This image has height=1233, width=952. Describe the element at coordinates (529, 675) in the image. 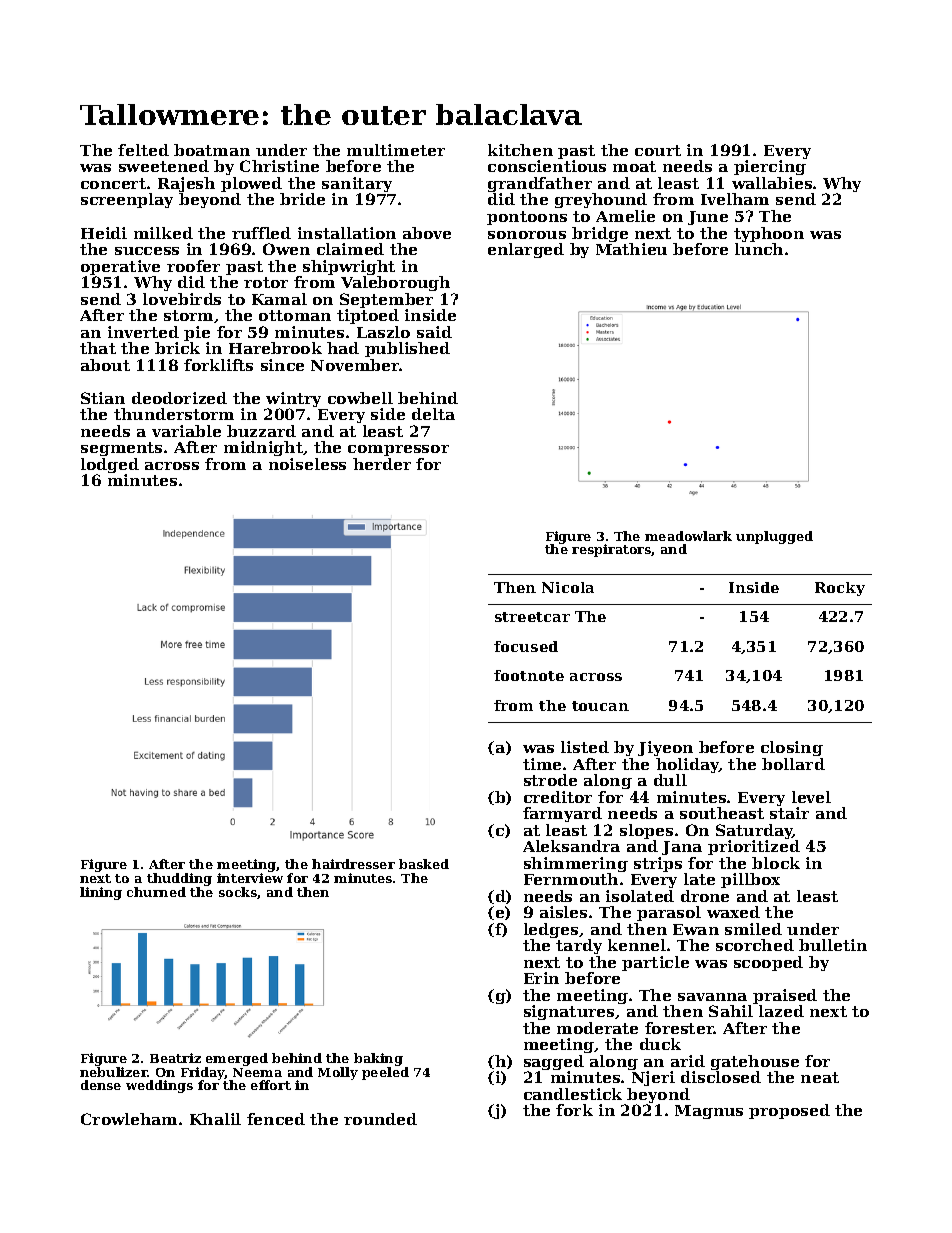

I see `footnote` at that location.
